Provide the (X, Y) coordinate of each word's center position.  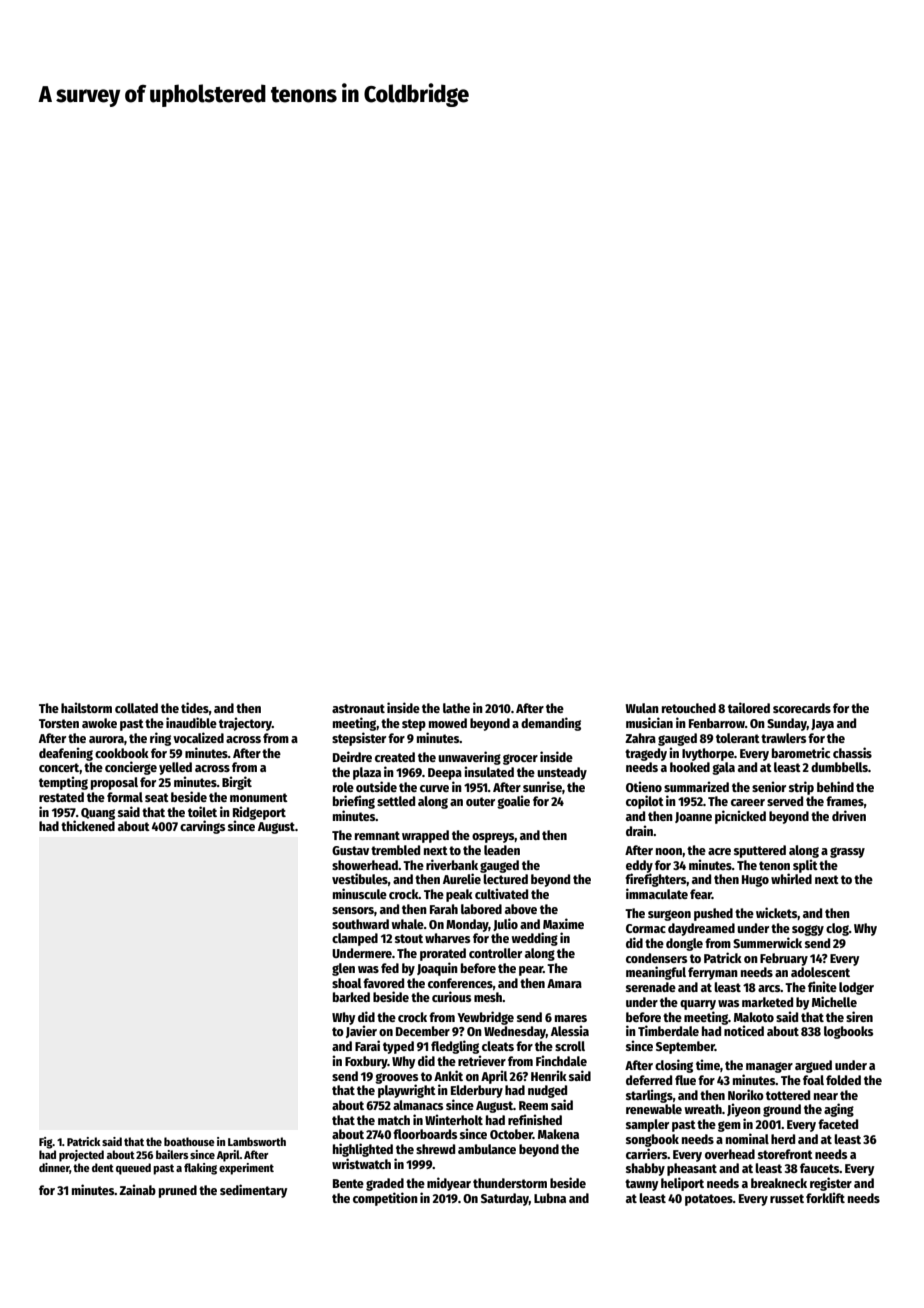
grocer (520, 759)
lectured (505, 879)
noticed (744, 1030)
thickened (88, 825)
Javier (361, 1031)
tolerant (738, 738)
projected (81, 1156)
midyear (449, 1184)
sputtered (760, 851)
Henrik (549, 1075)
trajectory (245, 724)
